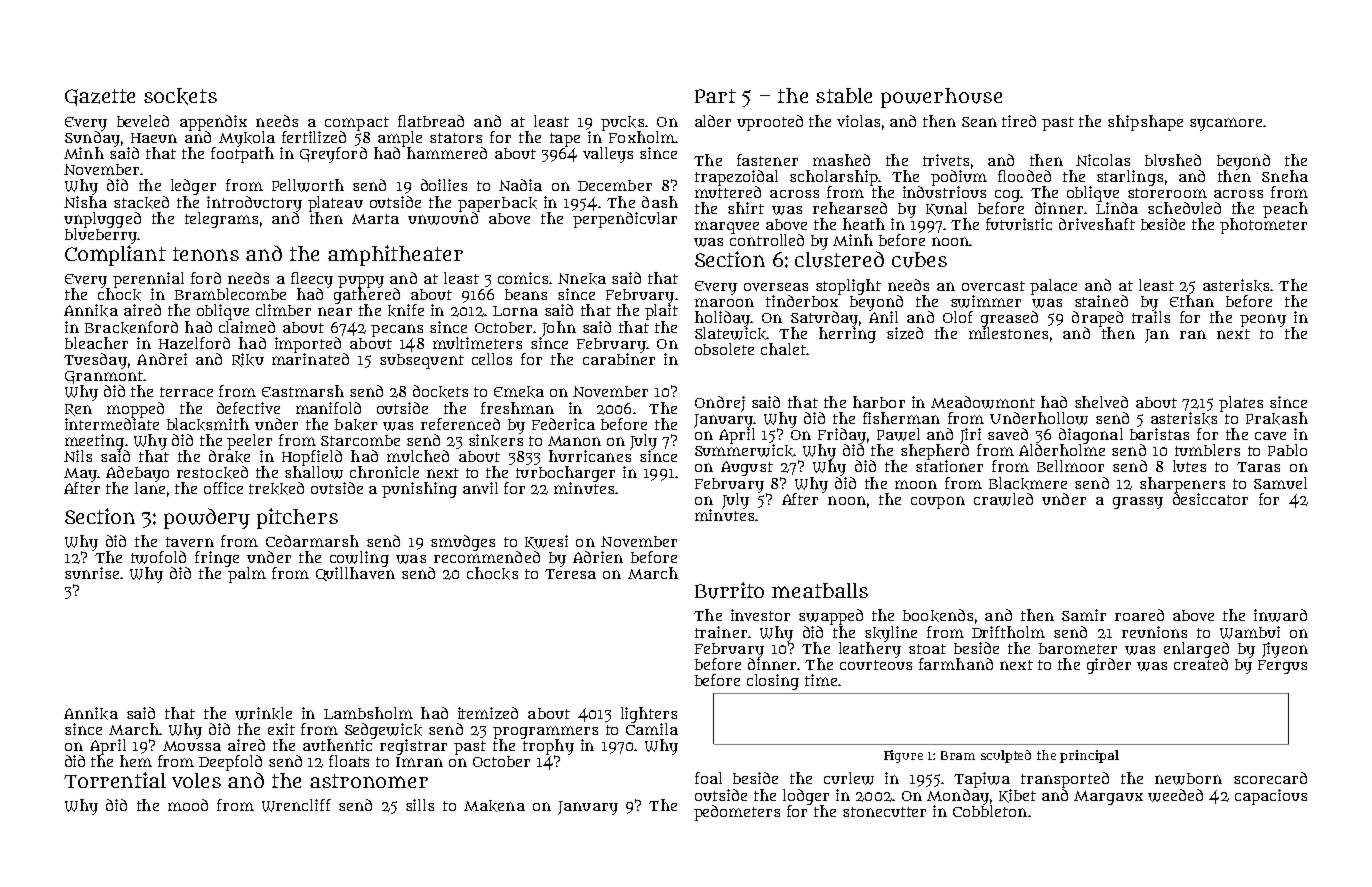 The height and width of the document is (887, 1372). I want to click on Pablo, so click(1287, 450).
